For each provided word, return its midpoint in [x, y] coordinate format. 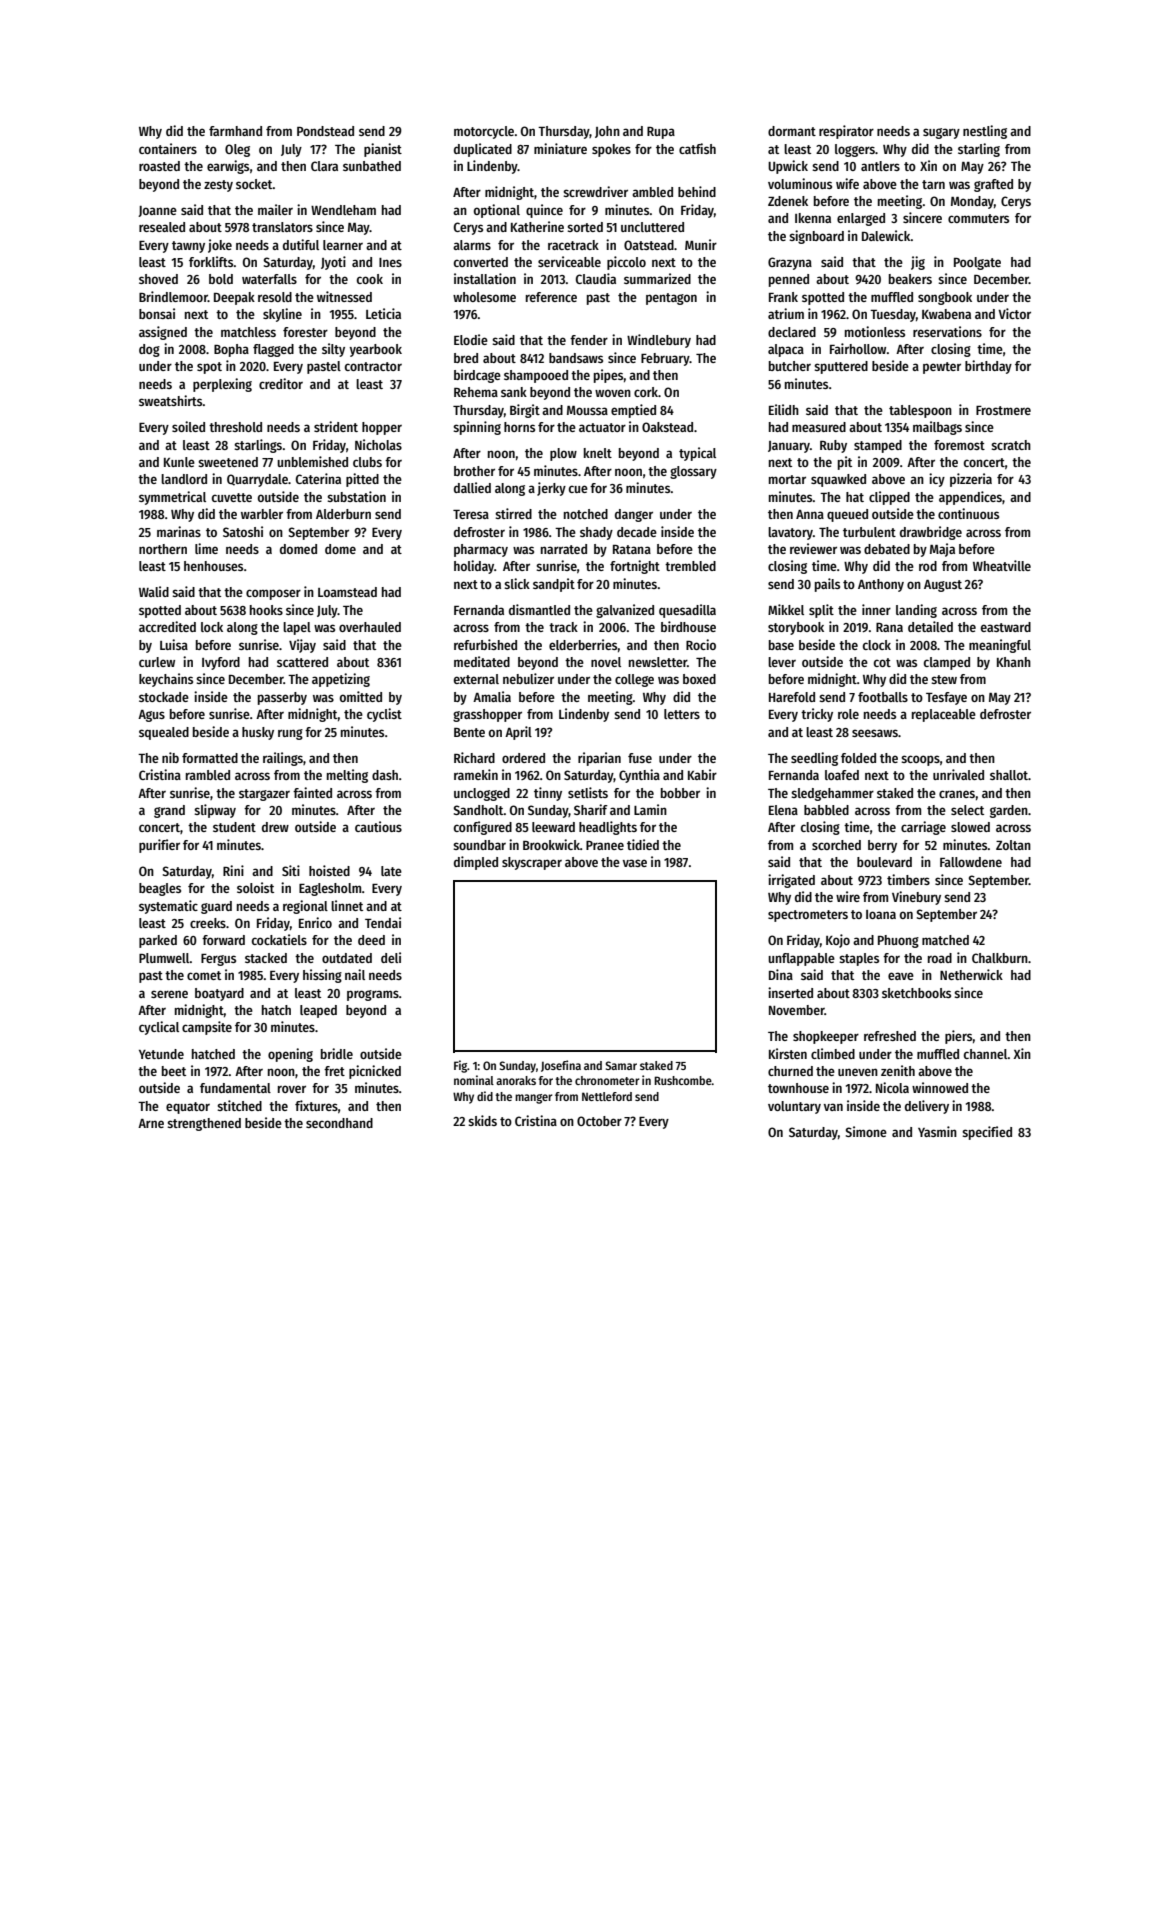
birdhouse [688, 626]
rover [292, 1089]
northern [163, 549]
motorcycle [484, 132]
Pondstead [325, 131]
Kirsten [788, 1053]
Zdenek [788, 201]
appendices [970, 498]
